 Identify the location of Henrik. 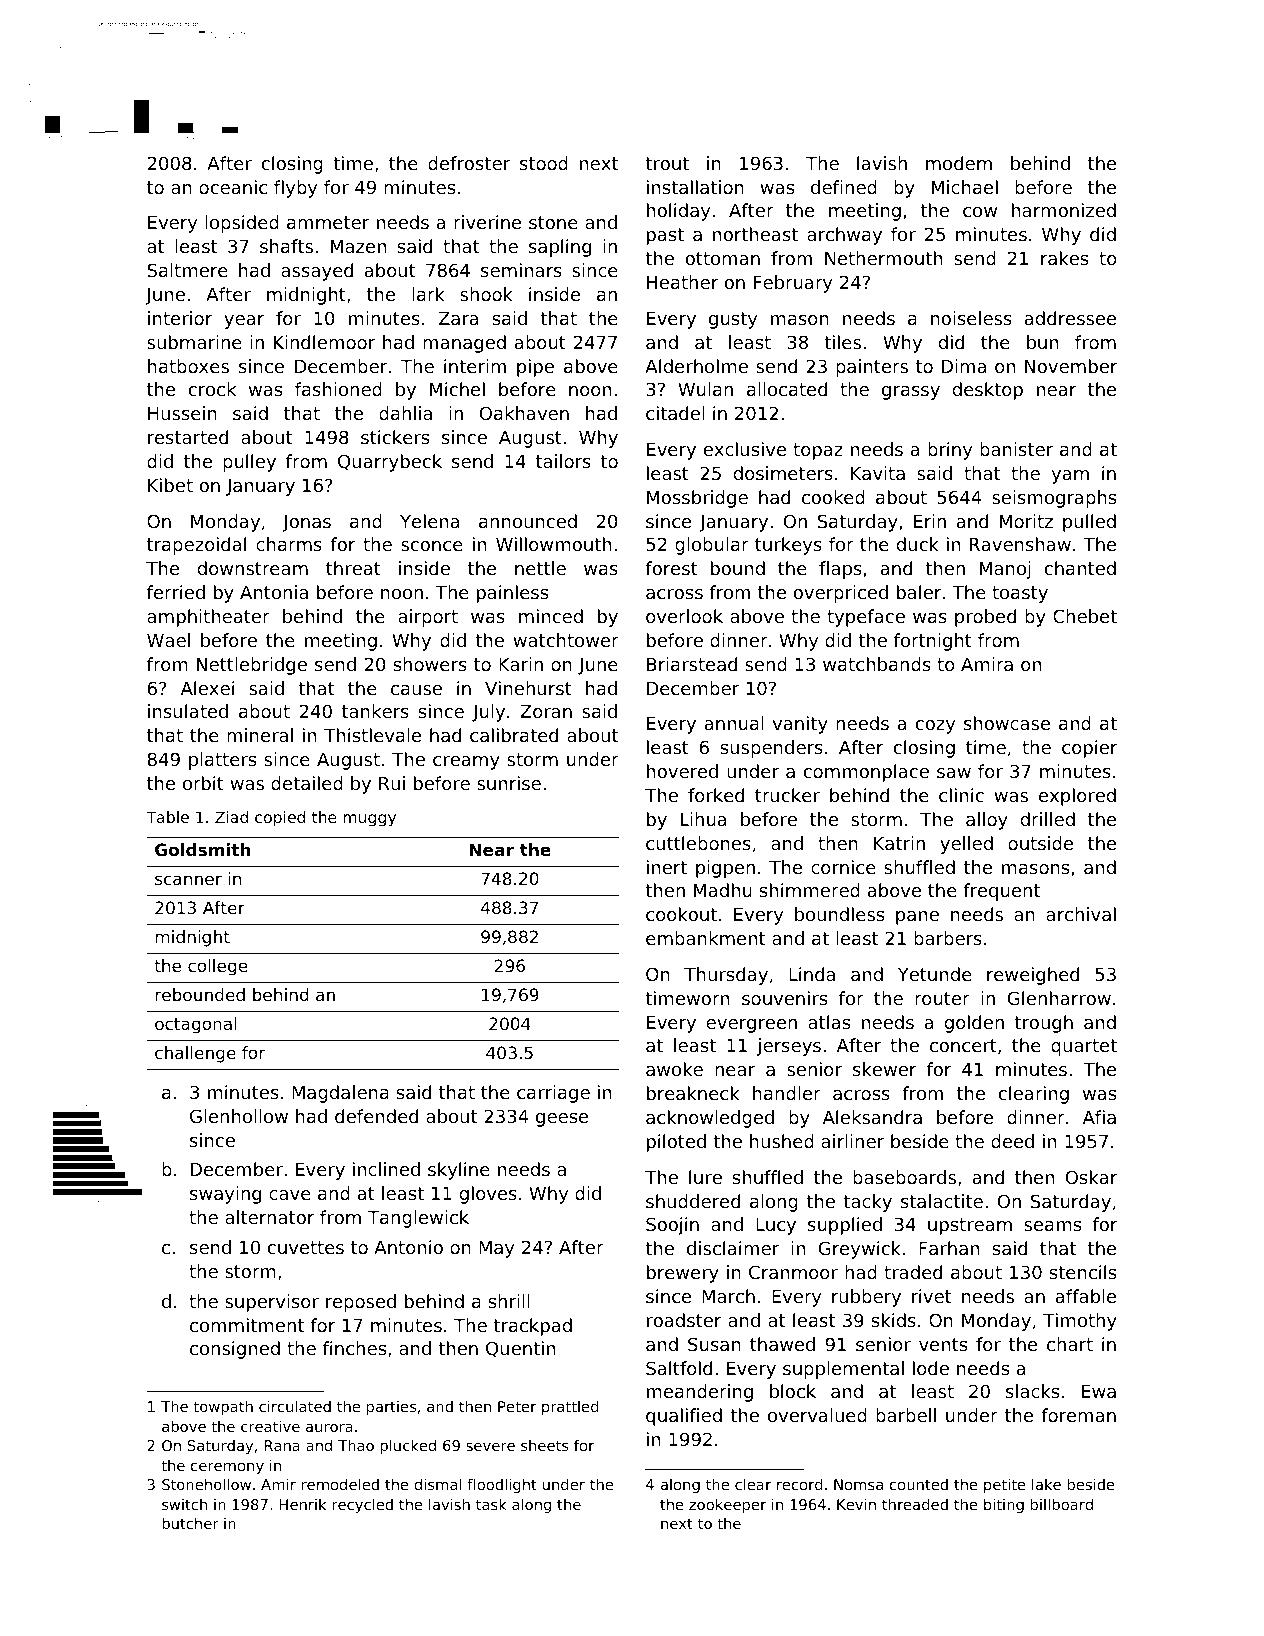
(302, 1504).
